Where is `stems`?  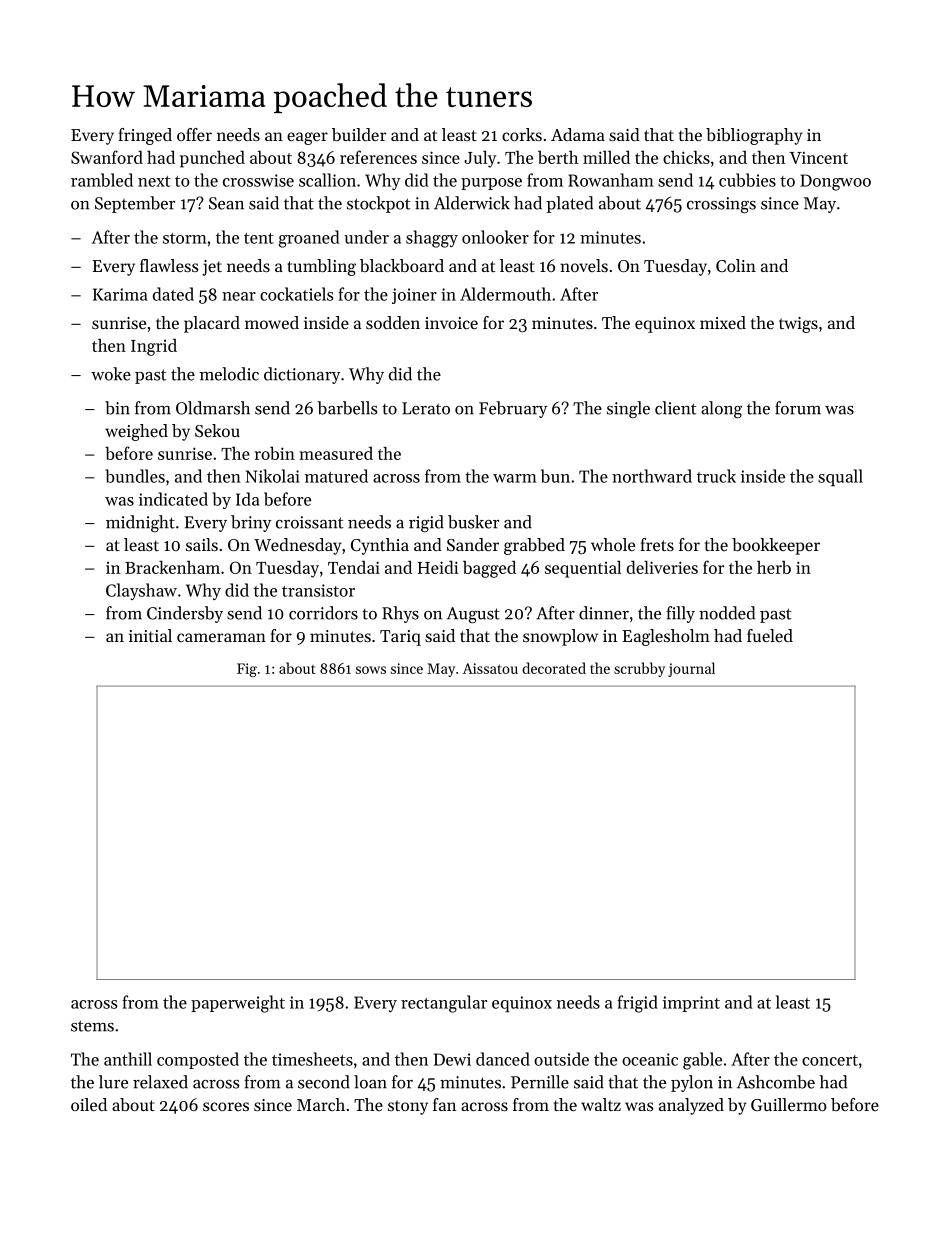 stems is located at coordinates (92, 1026).
